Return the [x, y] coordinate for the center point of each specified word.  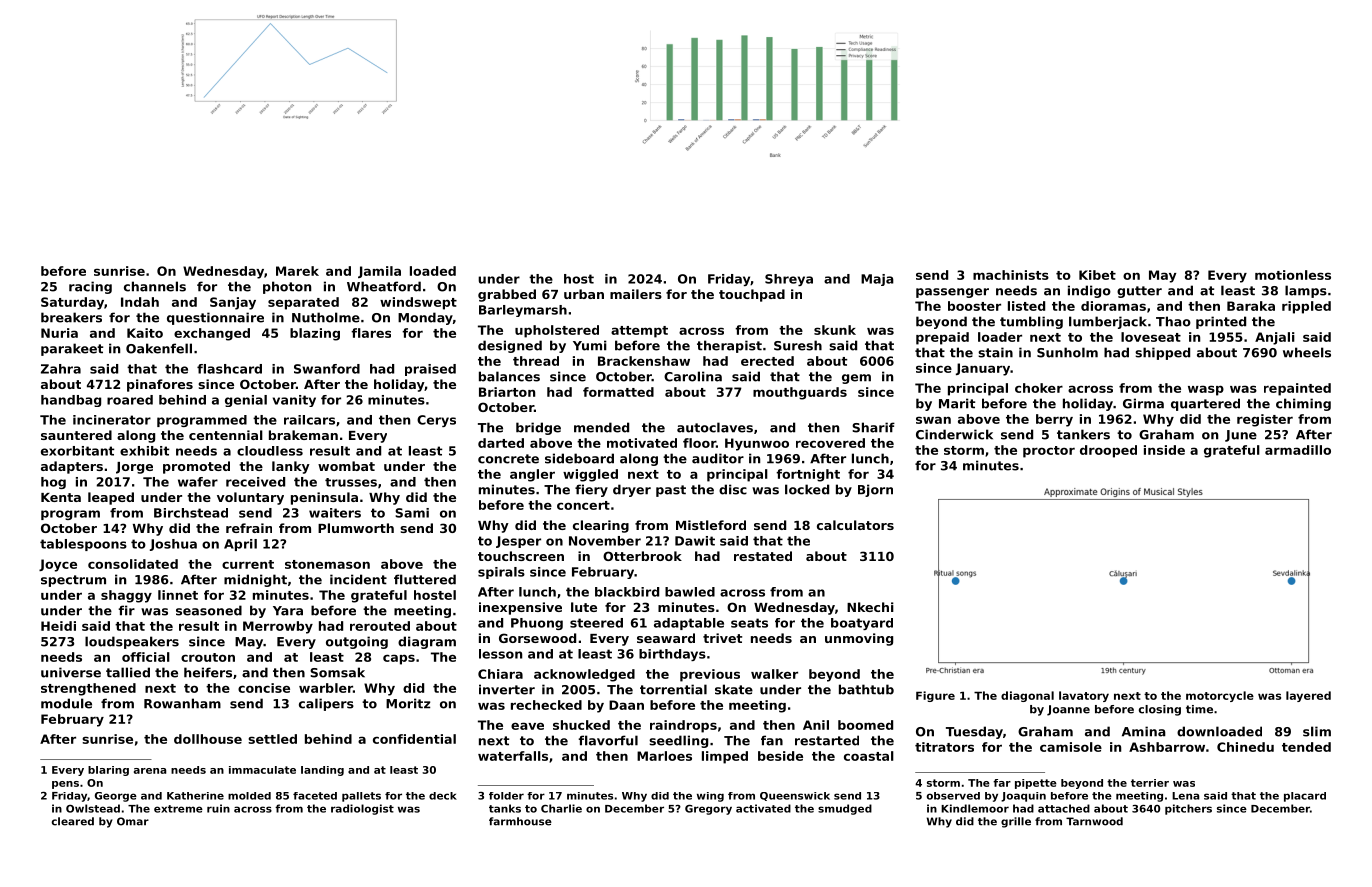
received [255, 482]
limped [725, 757]
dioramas [1113, 306]
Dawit [695, 541]
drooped [1108, 451]
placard [1305, 797]
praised [430, 370]
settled [272, 739]
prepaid [942, 338]
